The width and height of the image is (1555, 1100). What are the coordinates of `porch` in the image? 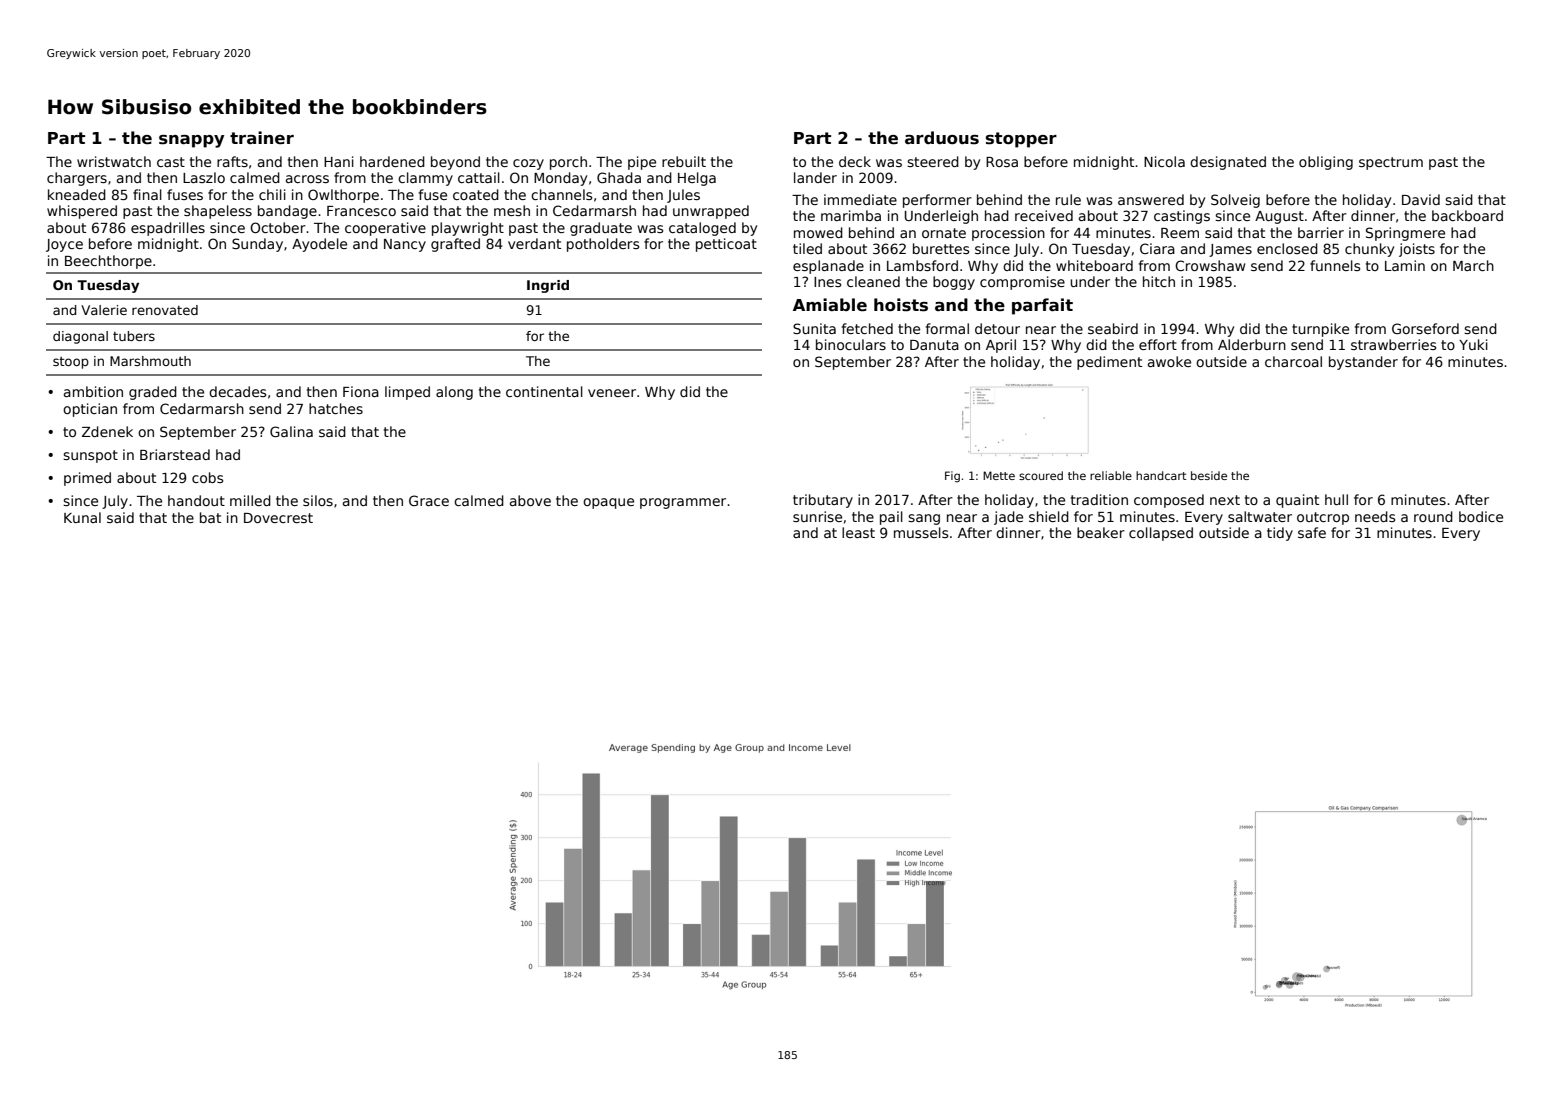 It's located at (568, 163).
